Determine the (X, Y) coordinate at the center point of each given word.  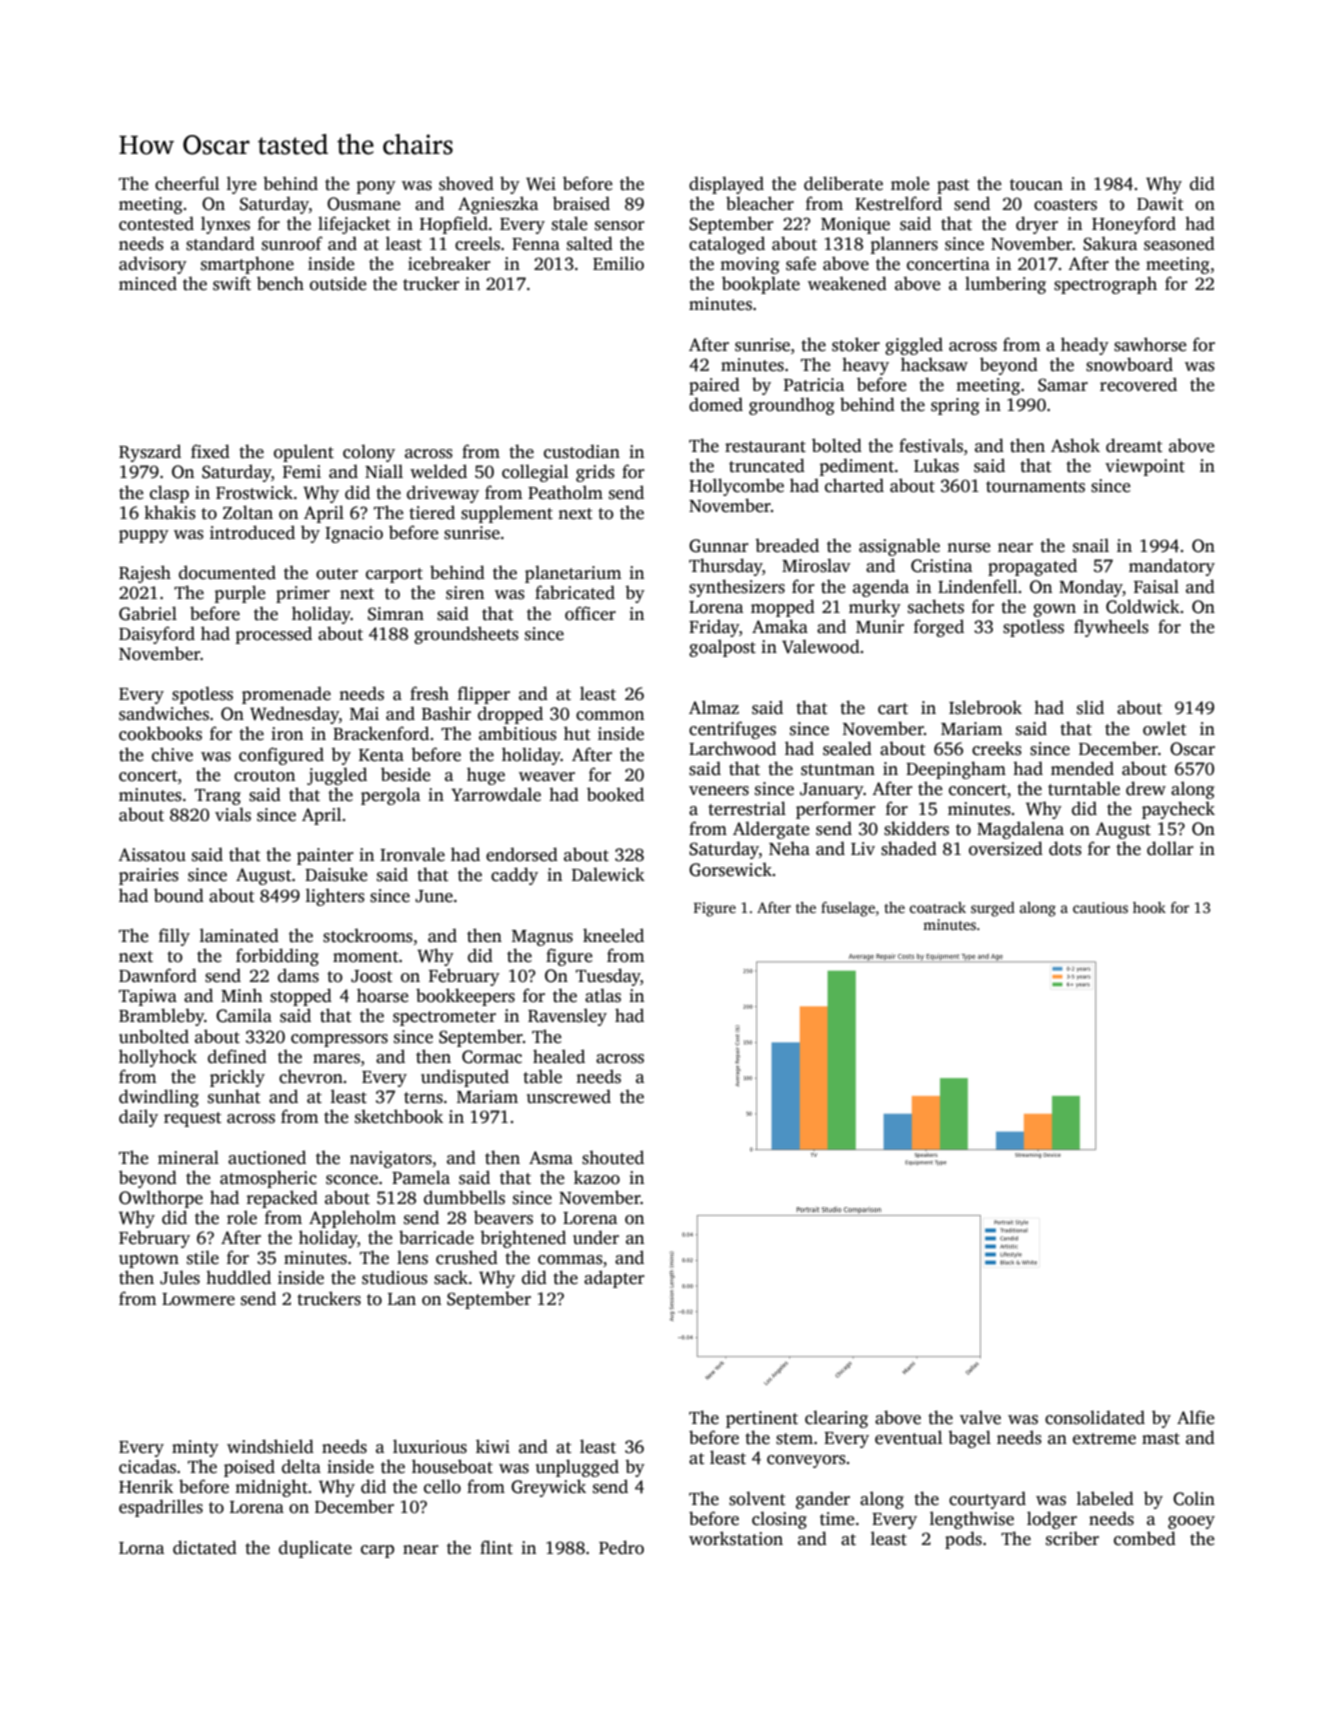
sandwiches (164, 713)
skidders (916, 828)
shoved (466, 183)
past (953, 186)
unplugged (577, 1468)
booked (615, 794)
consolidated (1095, 1417)
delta (301, 1466)
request (193, 1119)
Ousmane (364, 204)
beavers (503, 1217)
